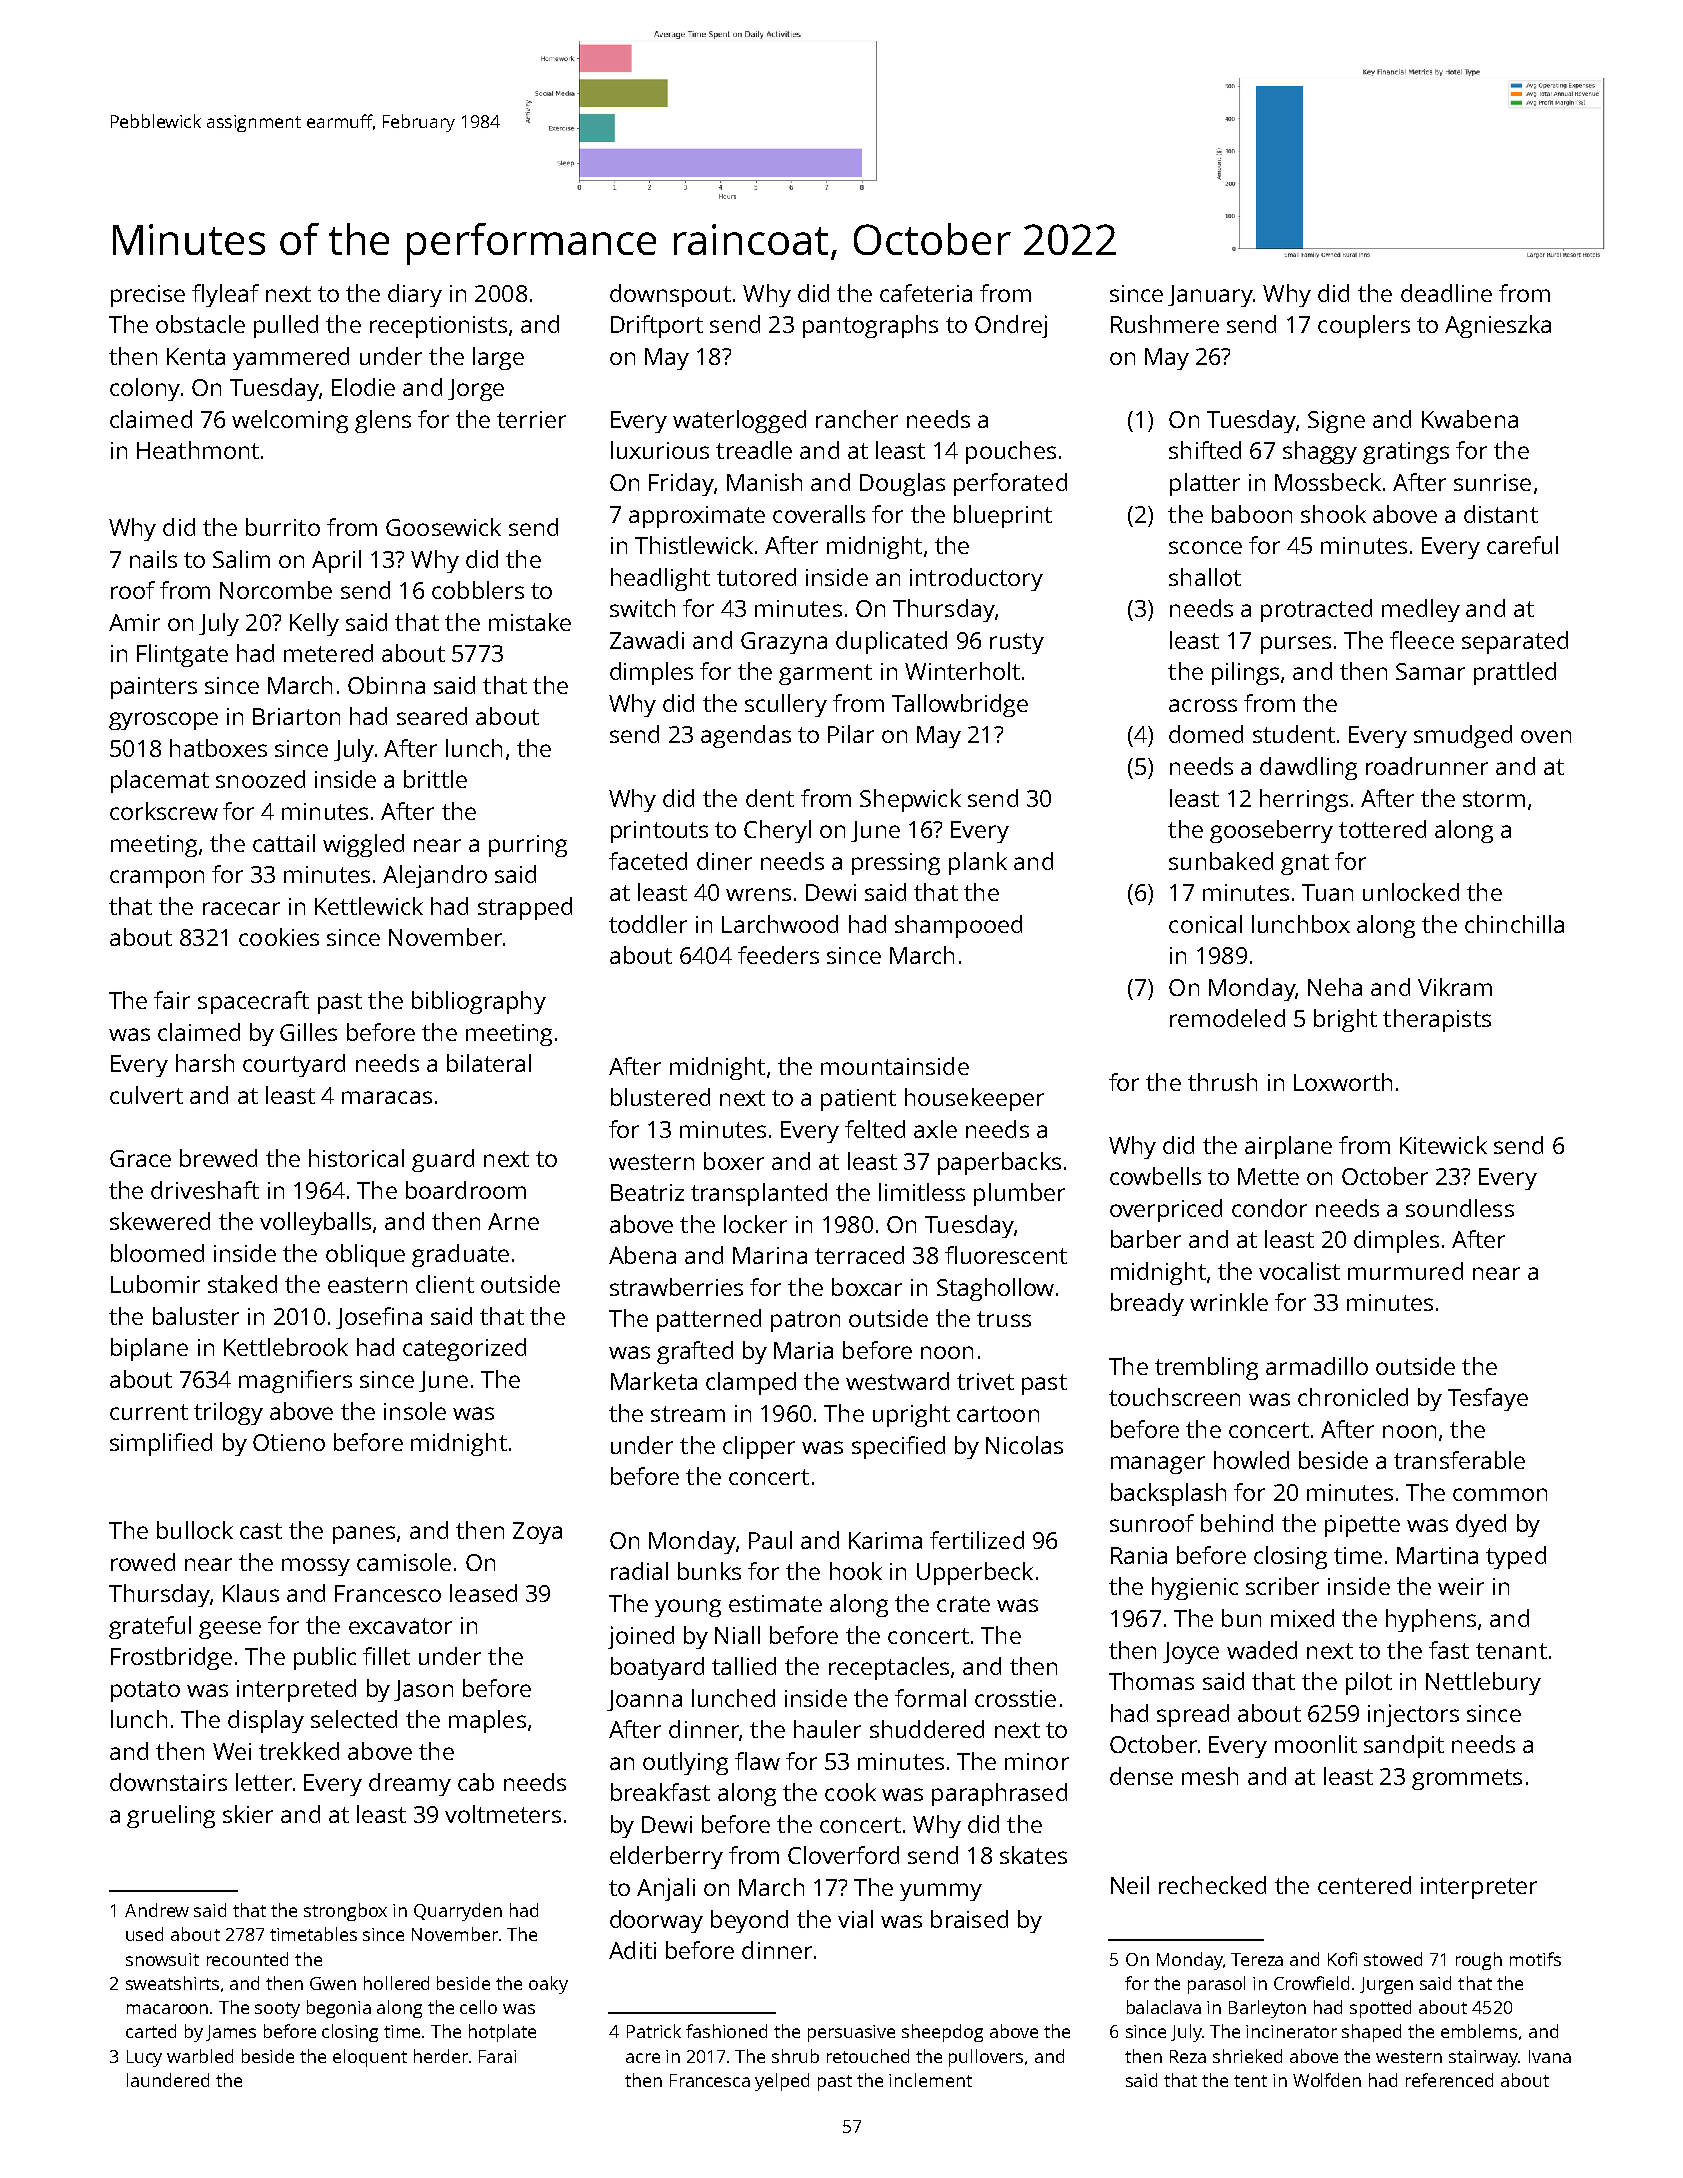  I want to click on simplified, so click(161, 1444).
